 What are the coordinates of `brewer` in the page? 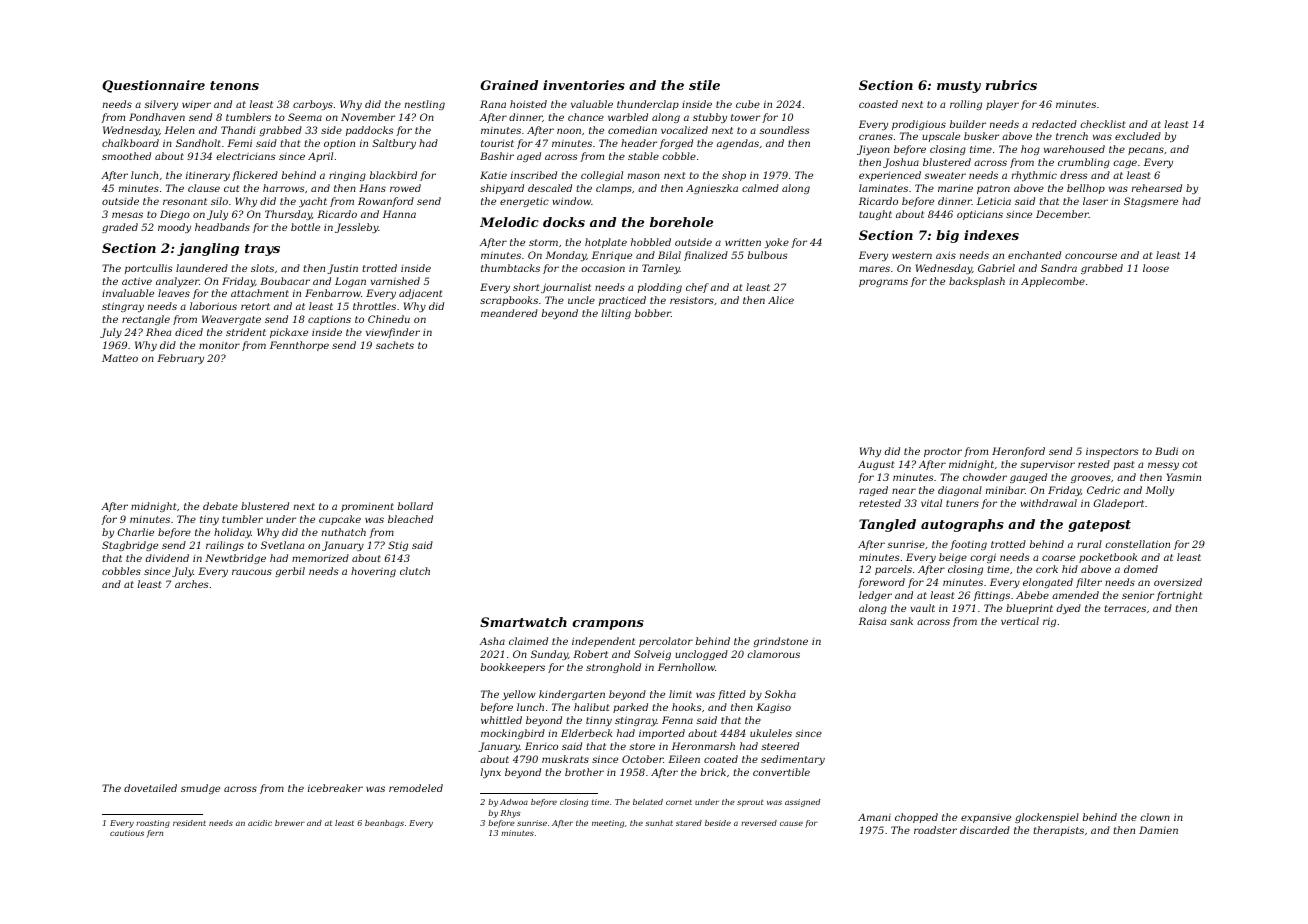 It's located at (290, 823).
